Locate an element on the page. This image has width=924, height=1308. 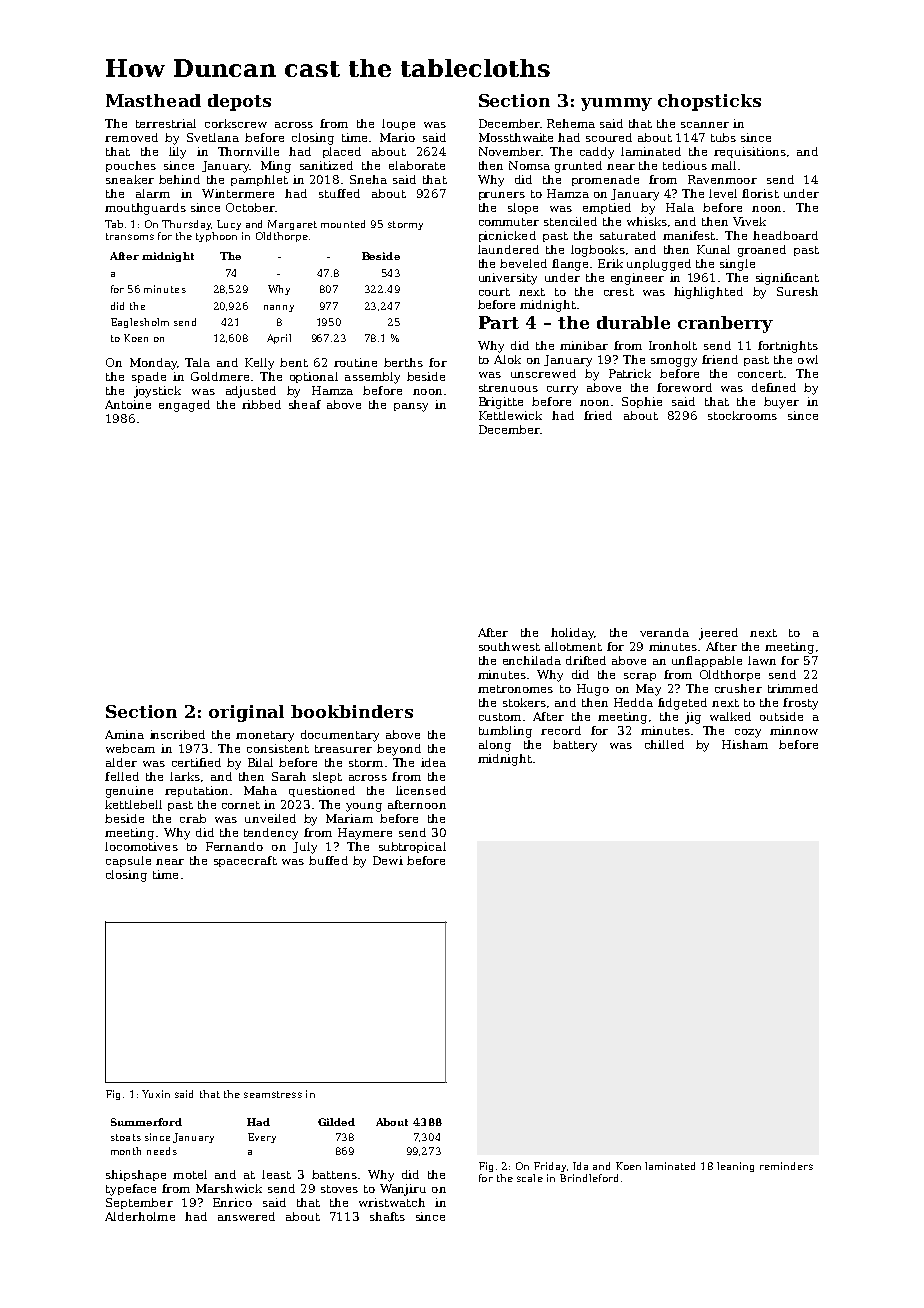
answered is located at coordinates (246, 1216).
